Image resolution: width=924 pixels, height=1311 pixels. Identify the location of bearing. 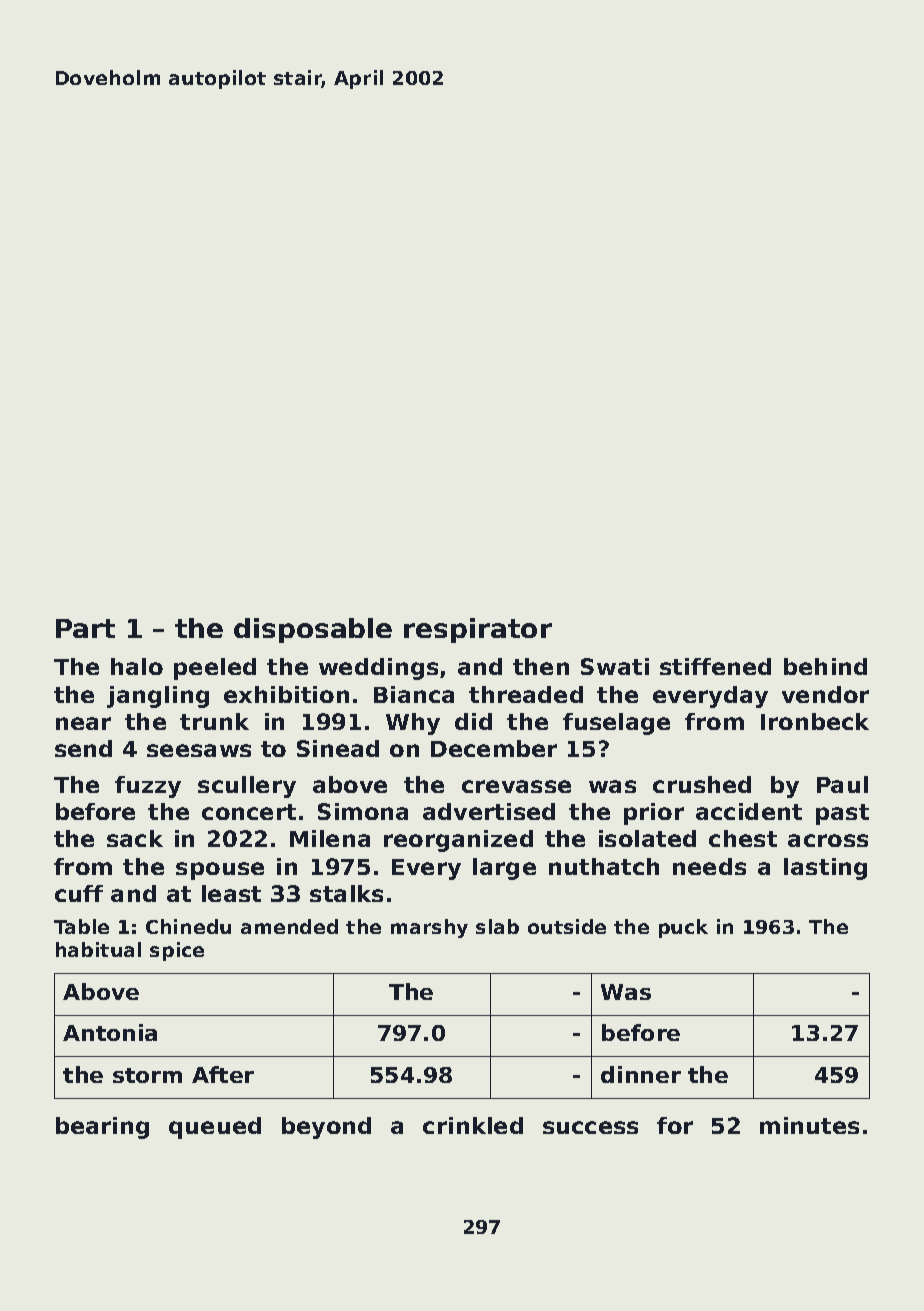
(102, 1128).
